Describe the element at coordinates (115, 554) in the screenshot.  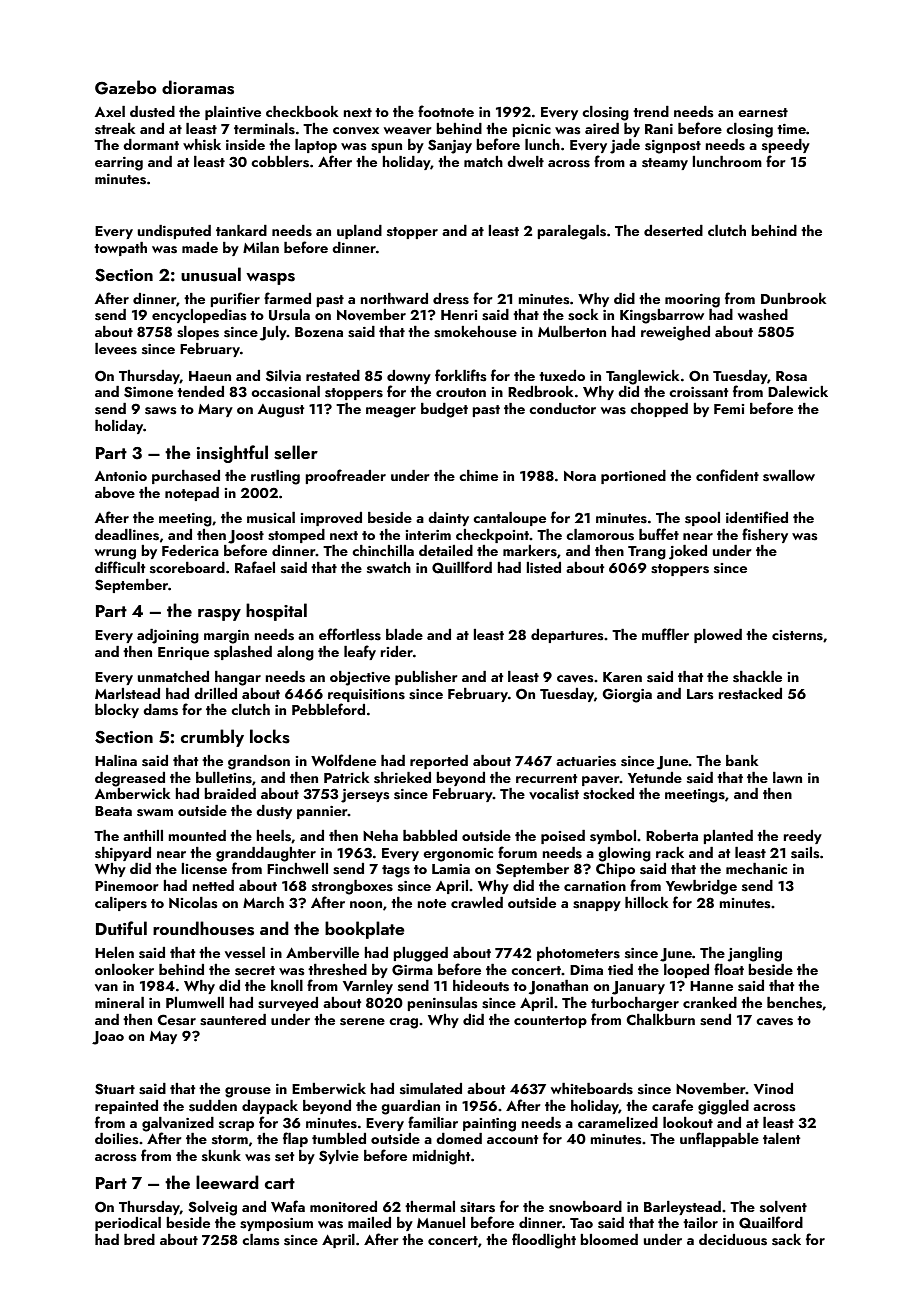
I see `wrung` at that location.
